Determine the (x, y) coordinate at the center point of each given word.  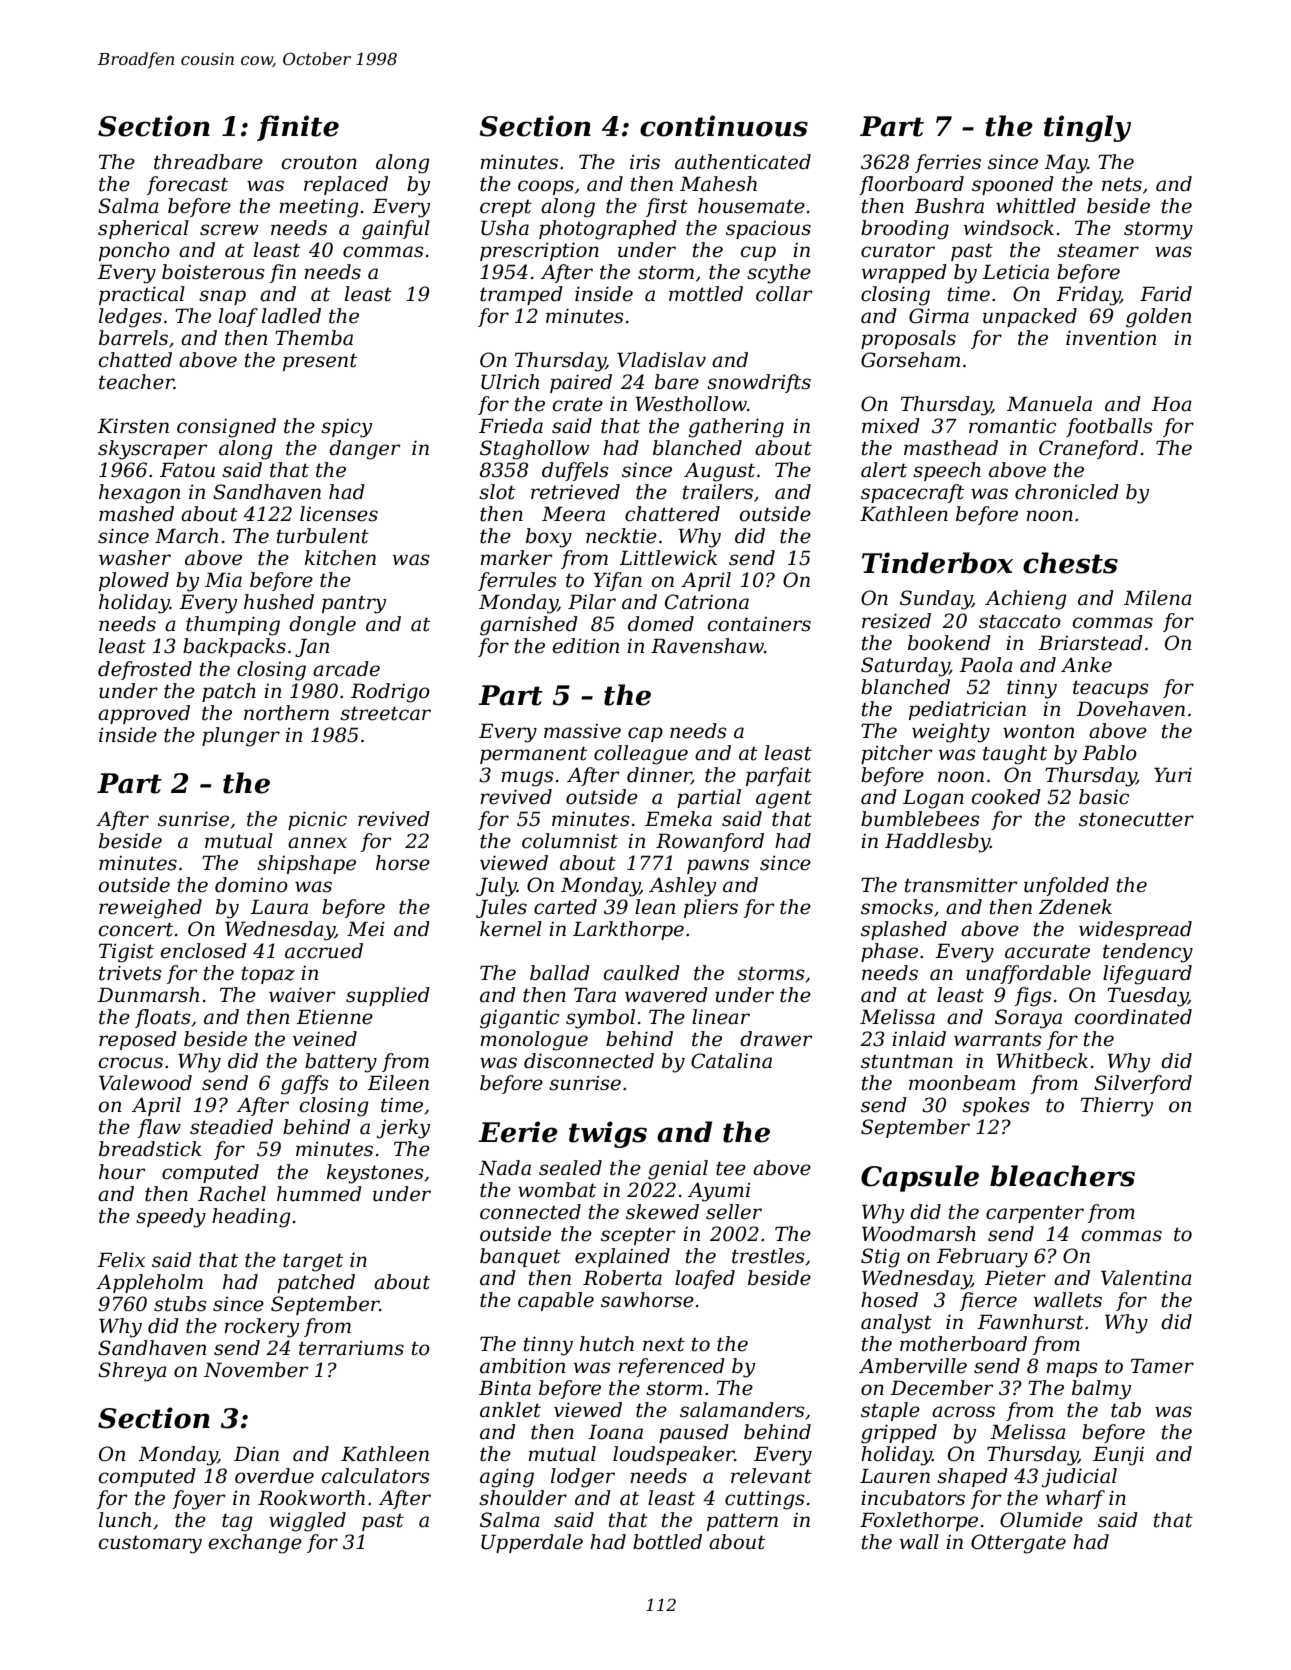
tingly (1087, 128)
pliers (711, 908)
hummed (319, 1194)
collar (784, 294)
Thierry (1117, 1107)
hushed (279, 602)
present (320, 362)
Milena (1158, 598)
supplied (388, 996)
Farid (1166, 294)
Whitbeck (1042, 1061)
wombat (557, 1190)
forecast (187, 185)
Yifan (617, 581)
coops (546, 187)
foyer (199, 1500)
